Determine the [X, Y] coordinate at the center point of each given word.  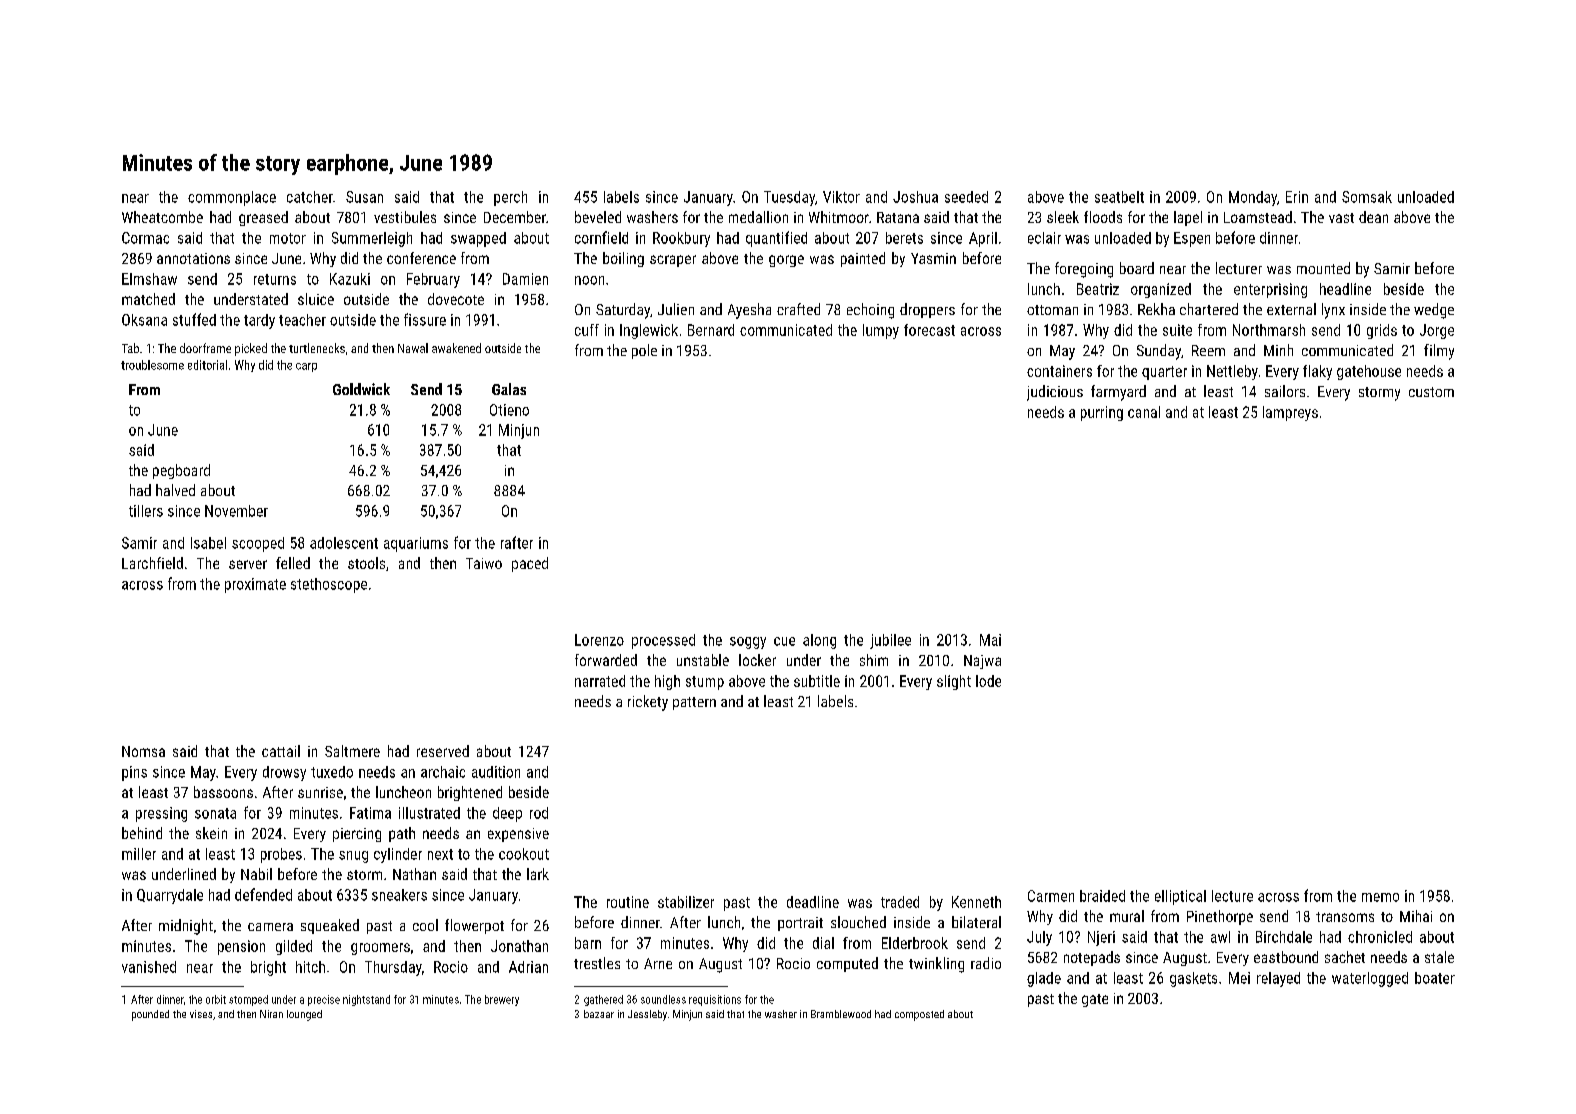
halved [175, 490]
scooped [258, 544]
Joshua [915, 197]
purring [1102, 413]
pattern [694, 703]
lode [988, 681]
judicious [1055, 393]
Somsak [1367, 197]
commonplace [232, 198]
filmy [1439, 352]
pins [134, 773]
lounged [304, 1015]
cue [784, 641]
